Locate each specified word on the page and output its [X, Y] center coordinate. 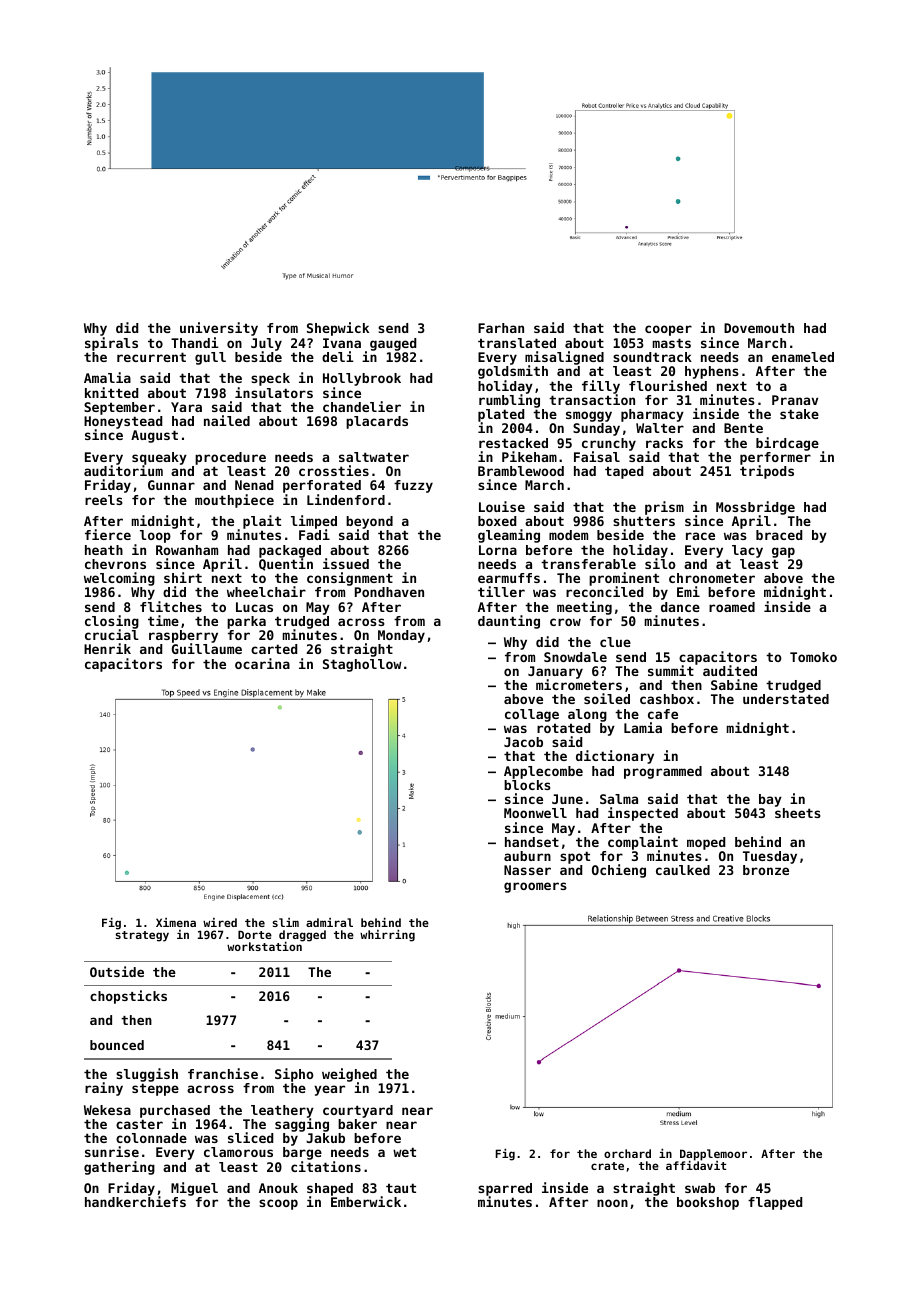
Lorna [498, 550]
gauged [393, 344]
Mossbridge [755, 508]
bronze [766, 870]
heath [104, 550]
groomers [535, 887]
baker [357, 1124]
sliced [250, 1137]
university [219, 329]
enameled [803, 357]
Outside [117, 971]
